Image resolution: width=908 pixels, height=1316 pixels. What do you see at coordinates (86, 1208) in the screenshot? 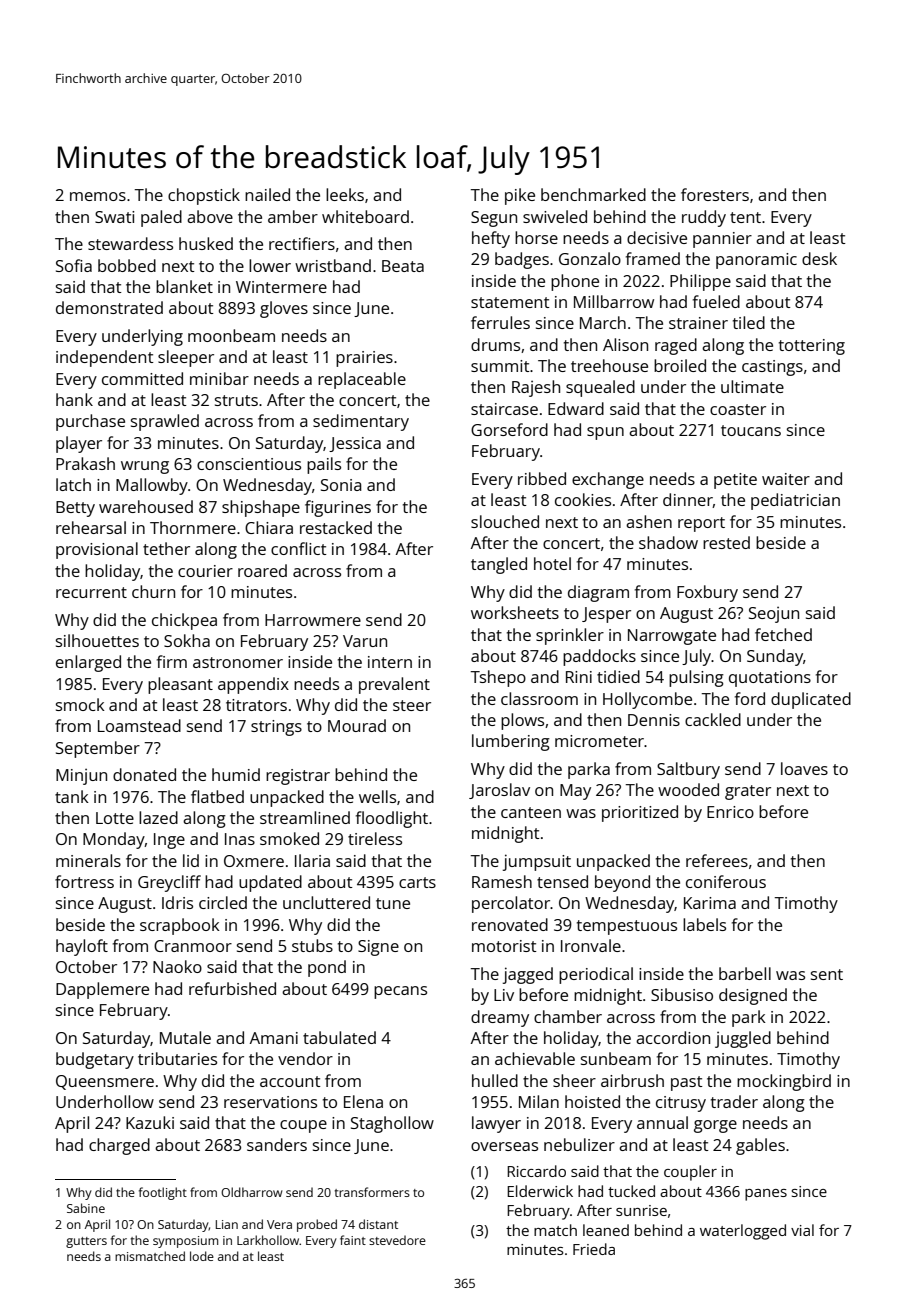
I see `Sabine` at bounding box center [86, 1208].
